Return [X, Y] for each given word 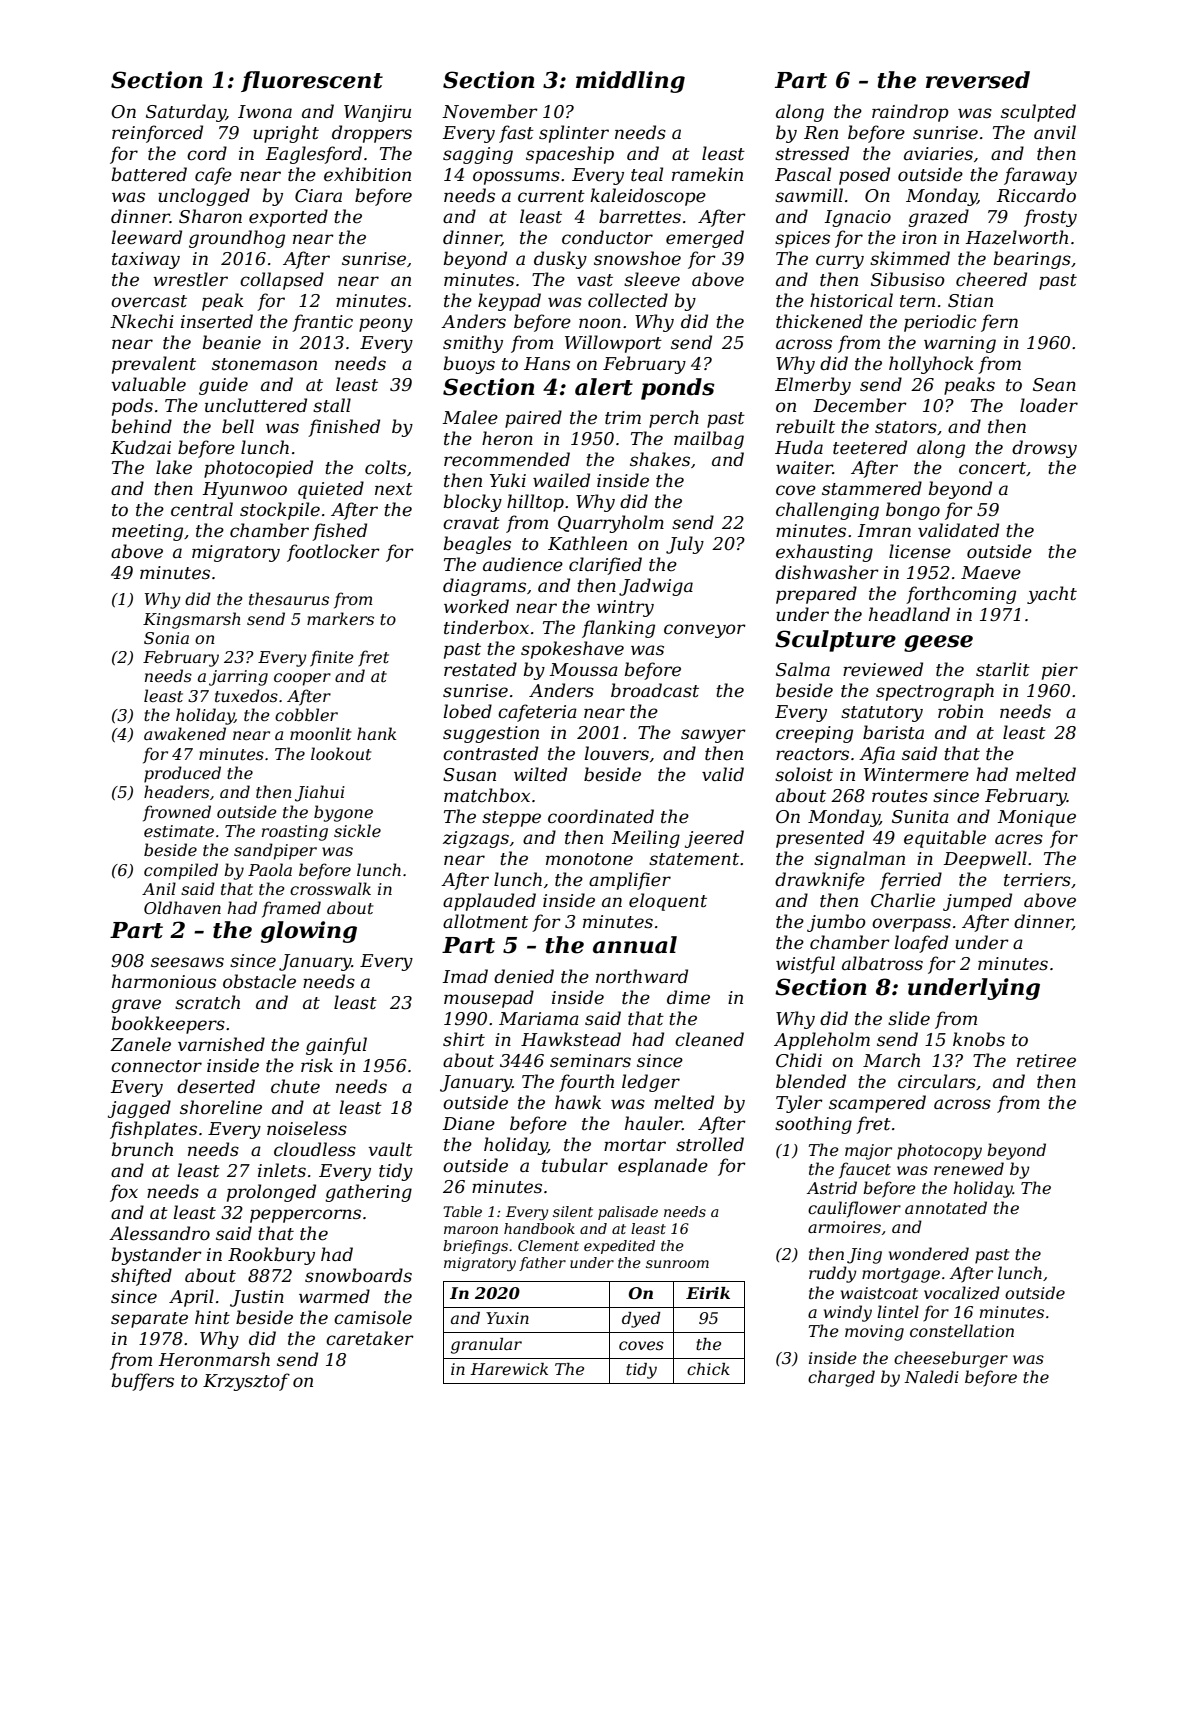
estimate [179, 831]
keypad [509, 302]
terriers [1037, 880]
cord [207, 153]
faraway [1040, 176]
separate [149, 1320]
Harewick [509, 1369]
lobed [467, 711]
